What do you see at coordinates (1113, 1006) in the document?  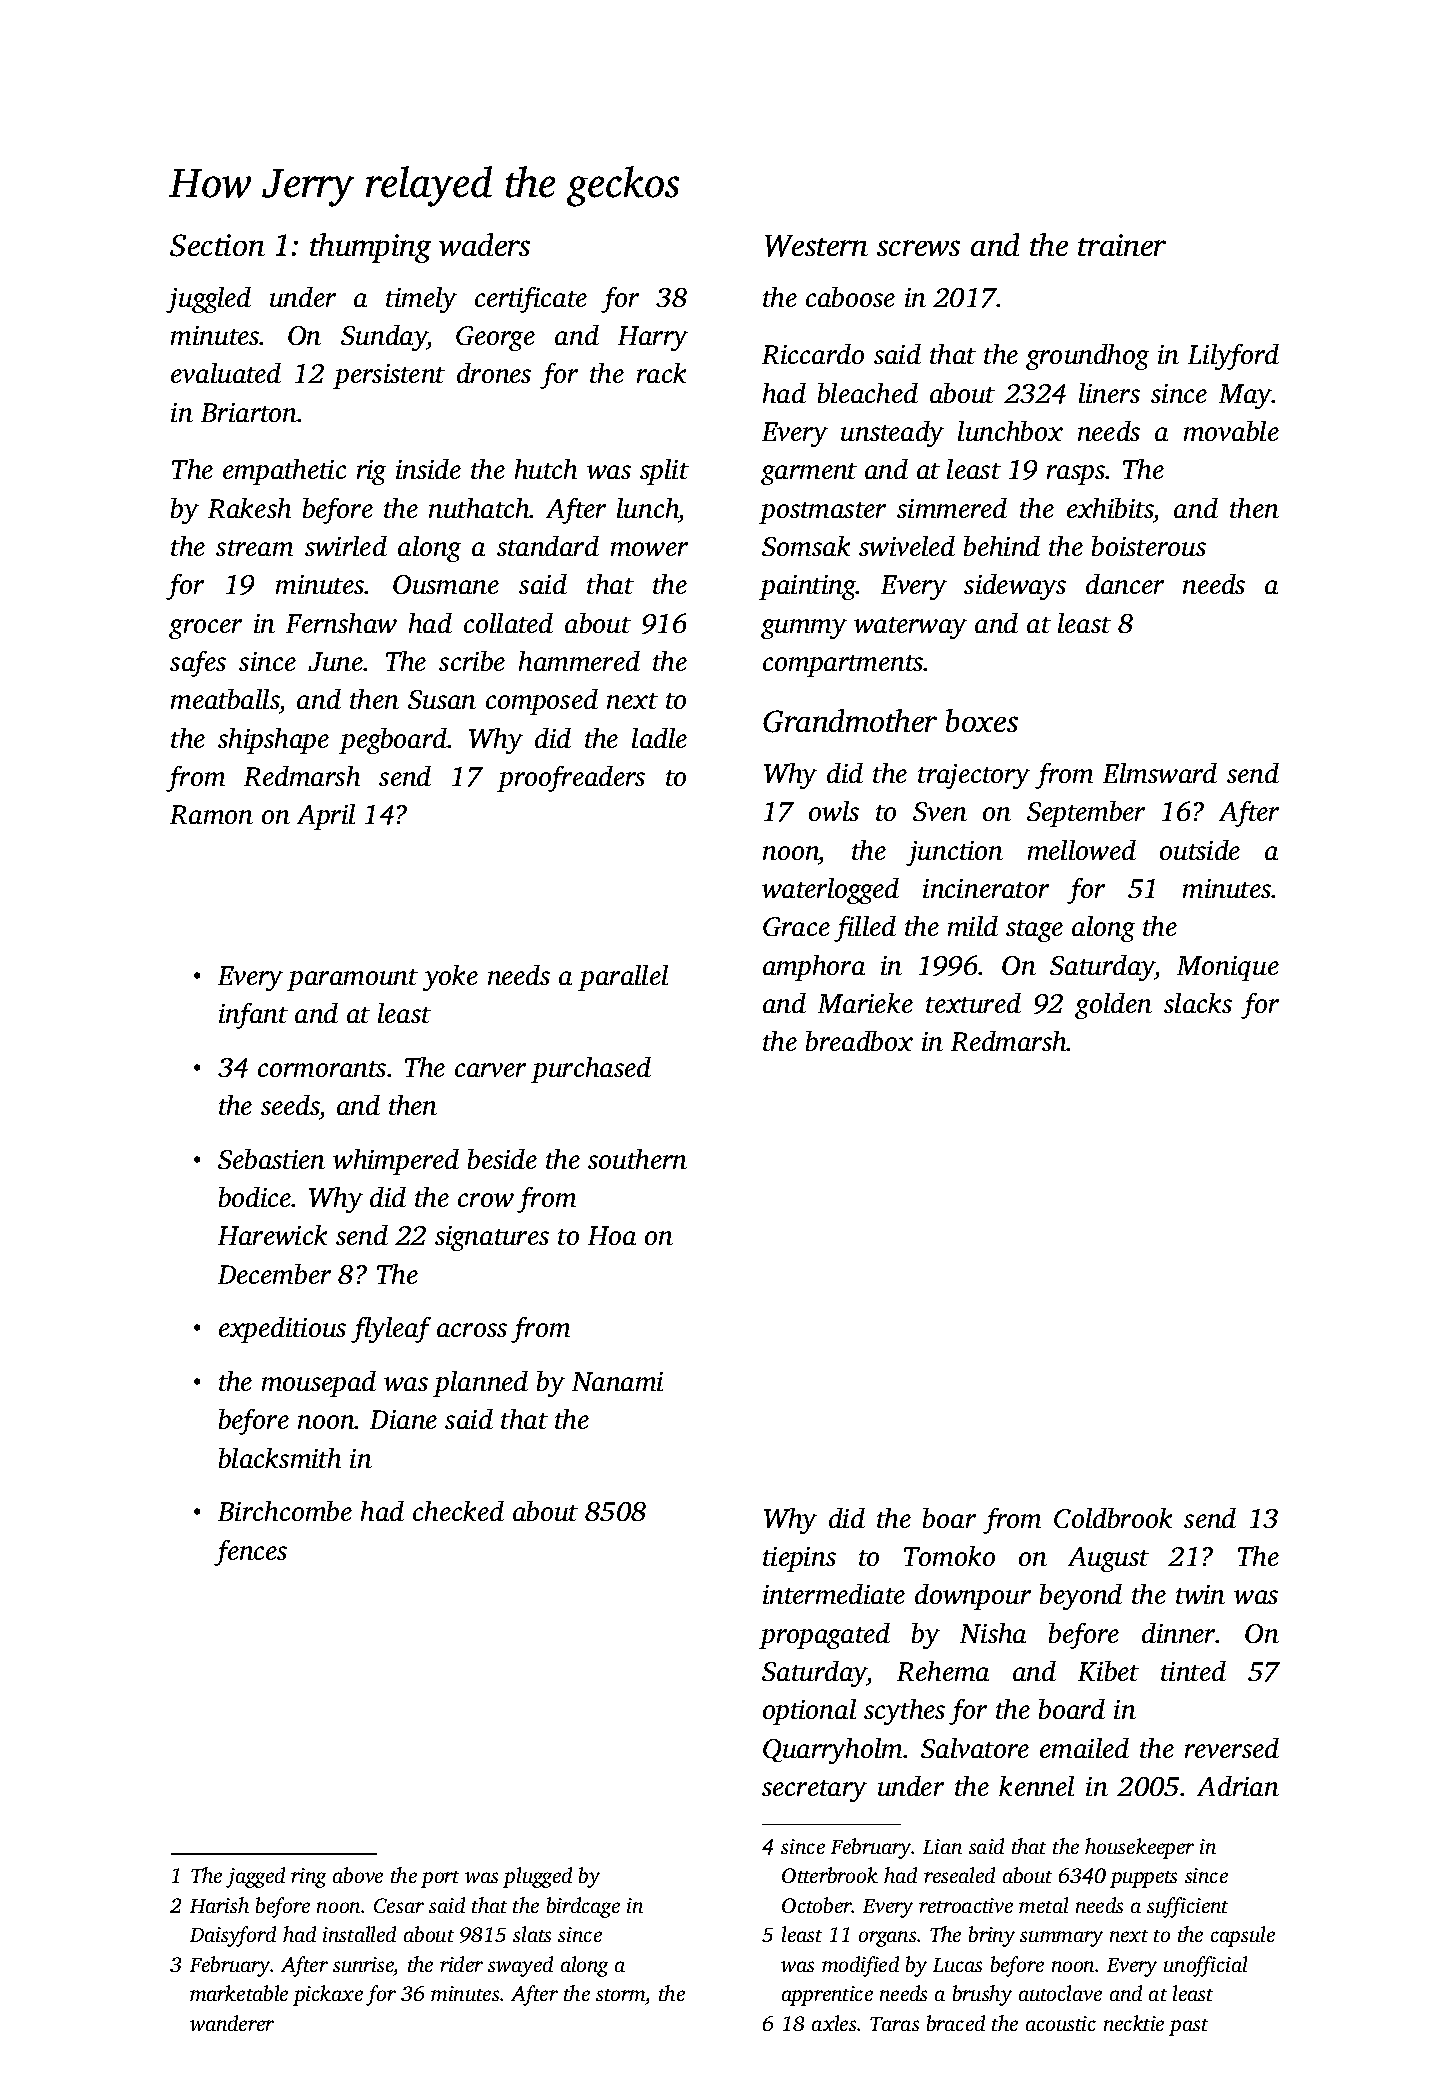 I see `golden` at bounding box center [1113, 1006].
